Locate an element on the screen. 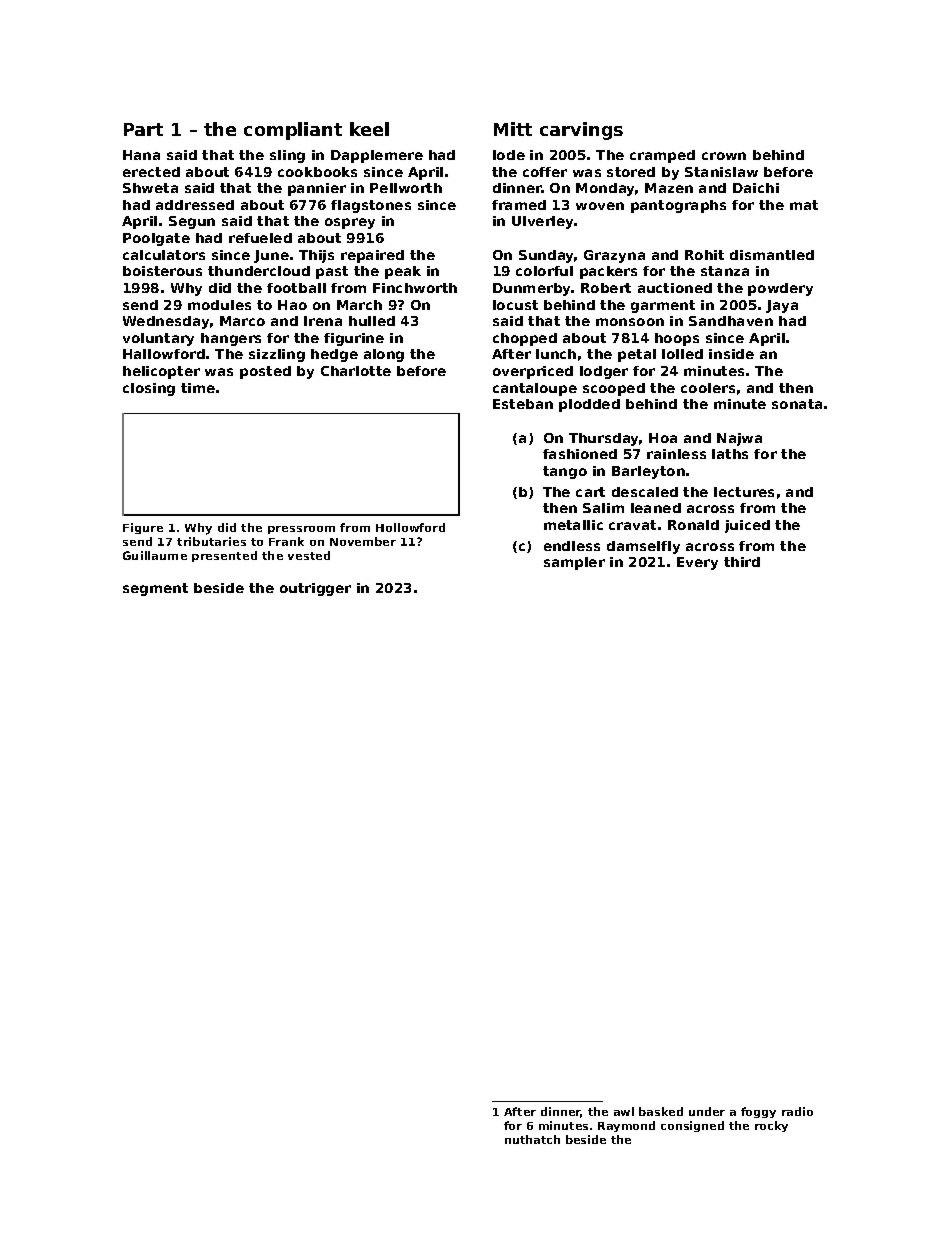 The height and width of the screenshot is (1233, 952). third is located at coordinates (742, 562).
